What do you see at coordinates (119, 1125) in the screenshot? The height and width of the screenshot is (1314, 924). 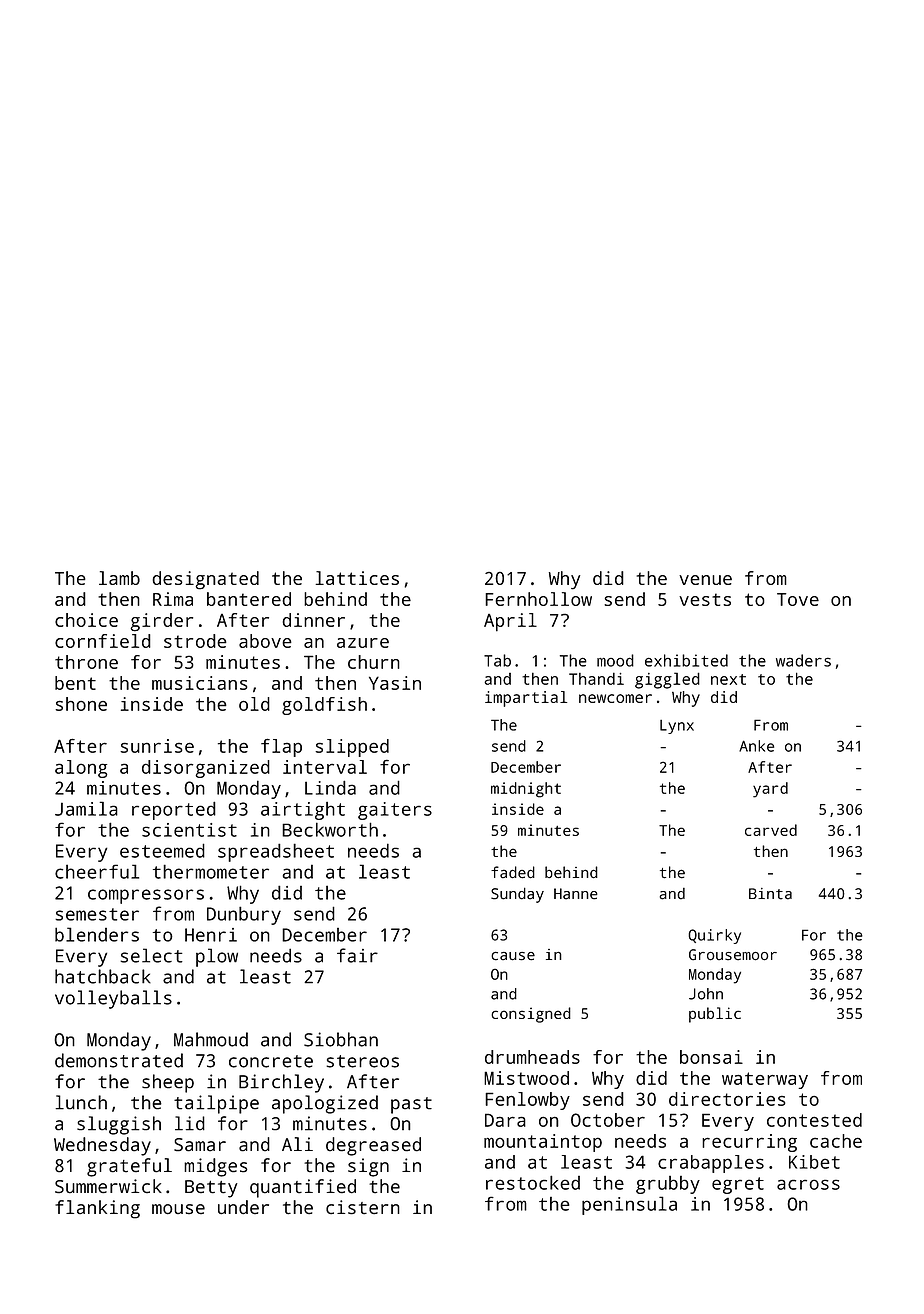 I see `sluggish` at bounding box center [119, 1125].
